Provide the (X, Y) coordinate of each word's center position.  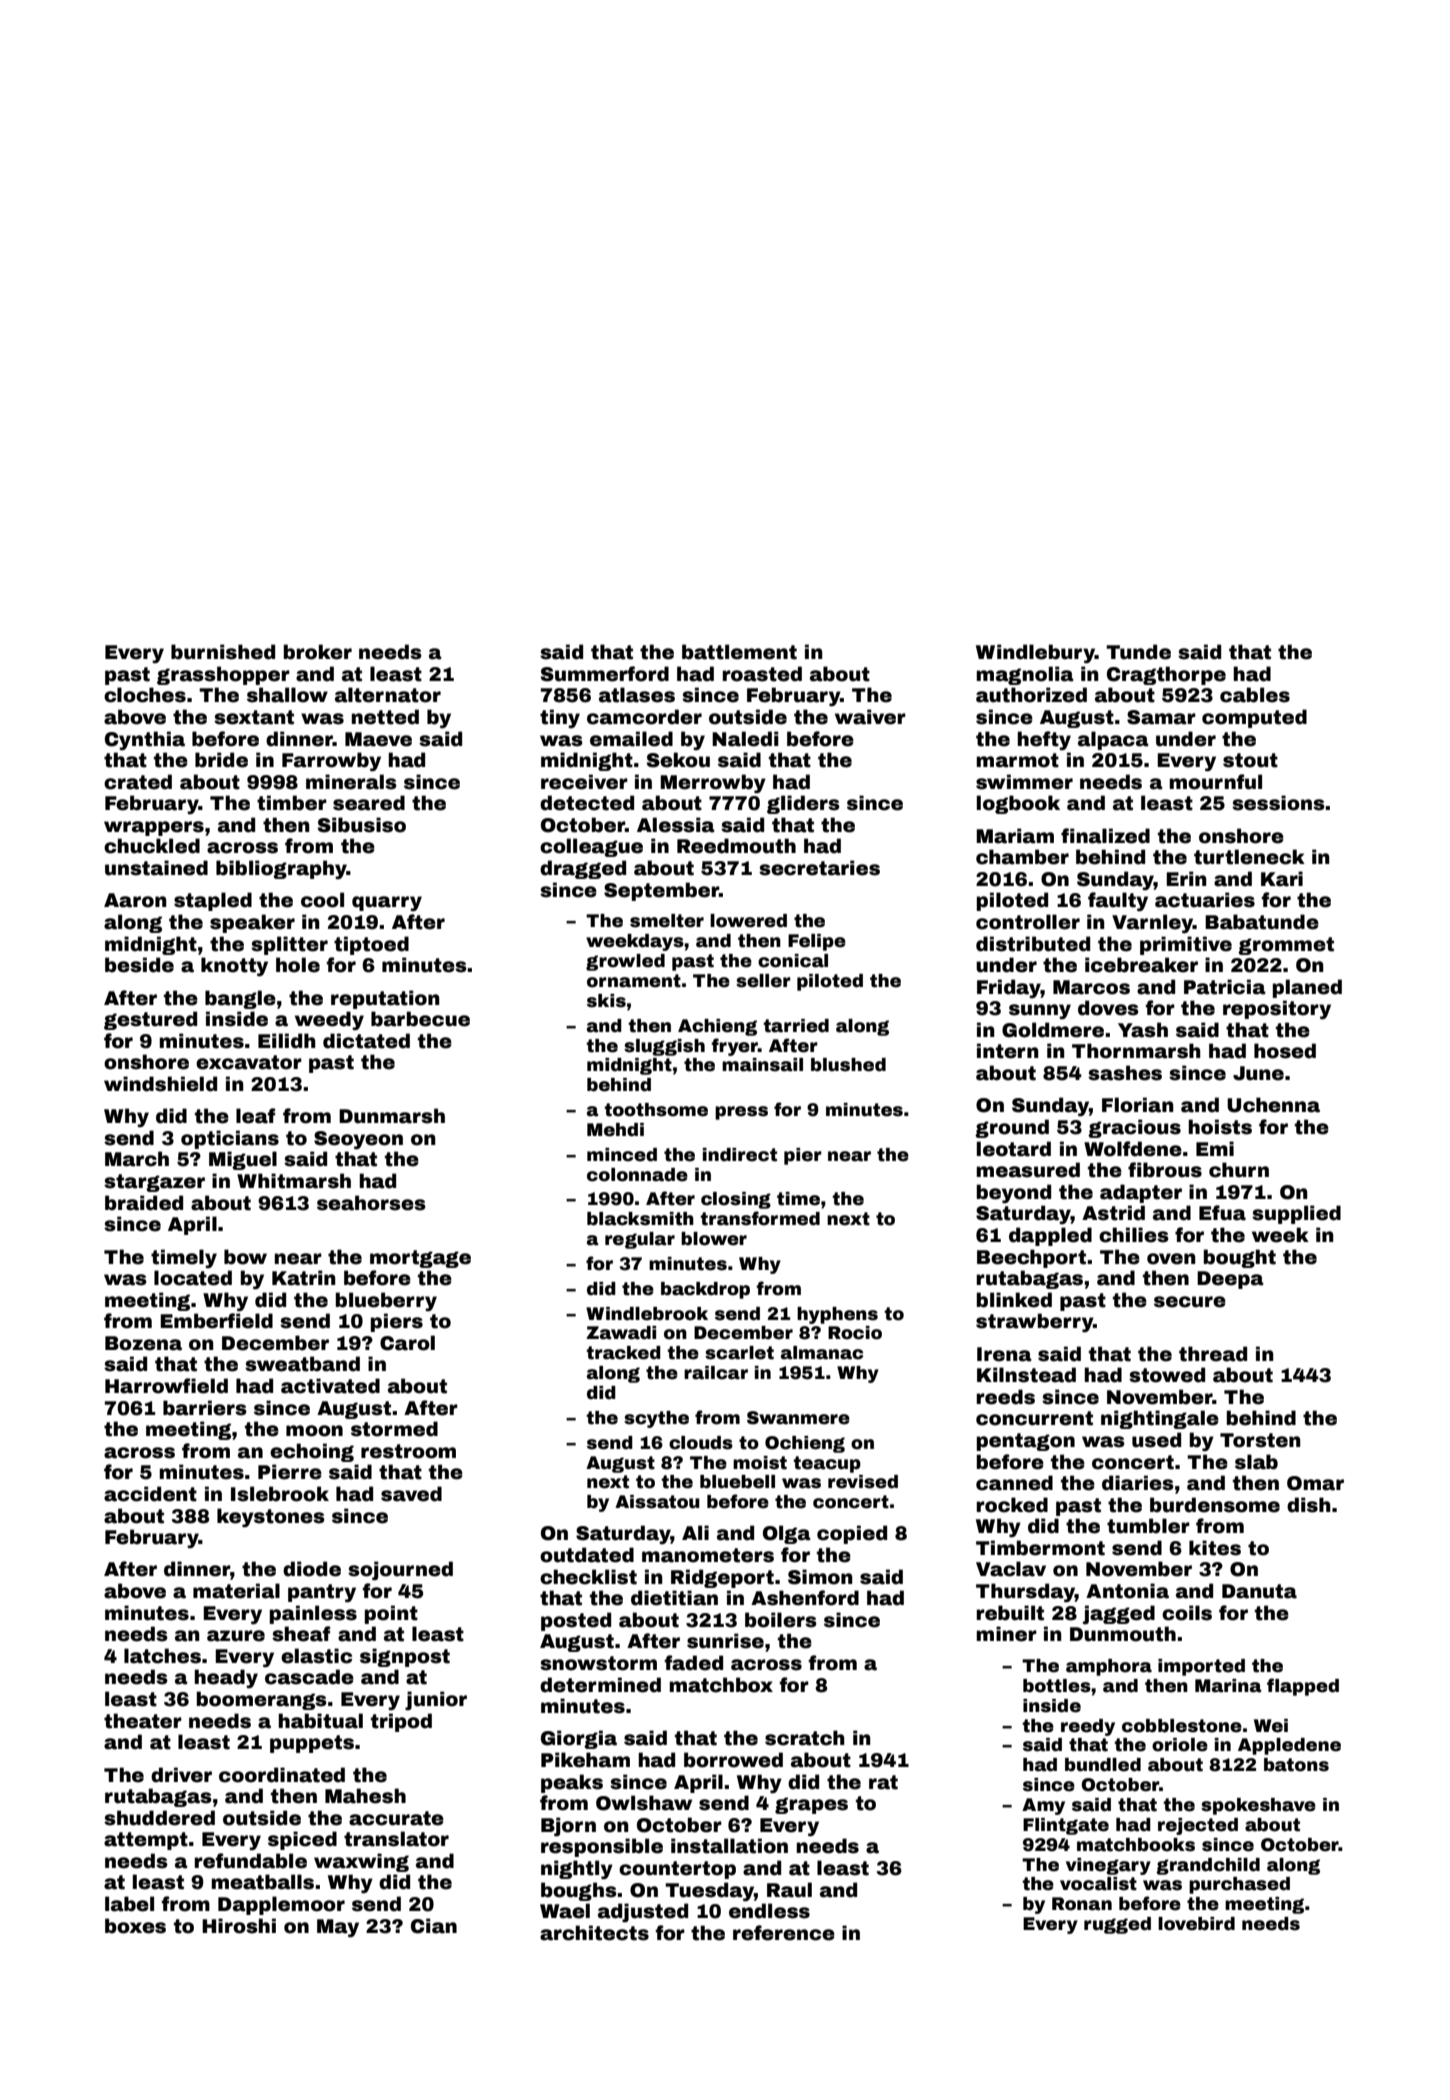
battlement (739, 652)
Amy (1043, 1806)
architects (594, 1933)
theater (143, 1721)
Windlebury (1035, 654)
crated (138, 782)
